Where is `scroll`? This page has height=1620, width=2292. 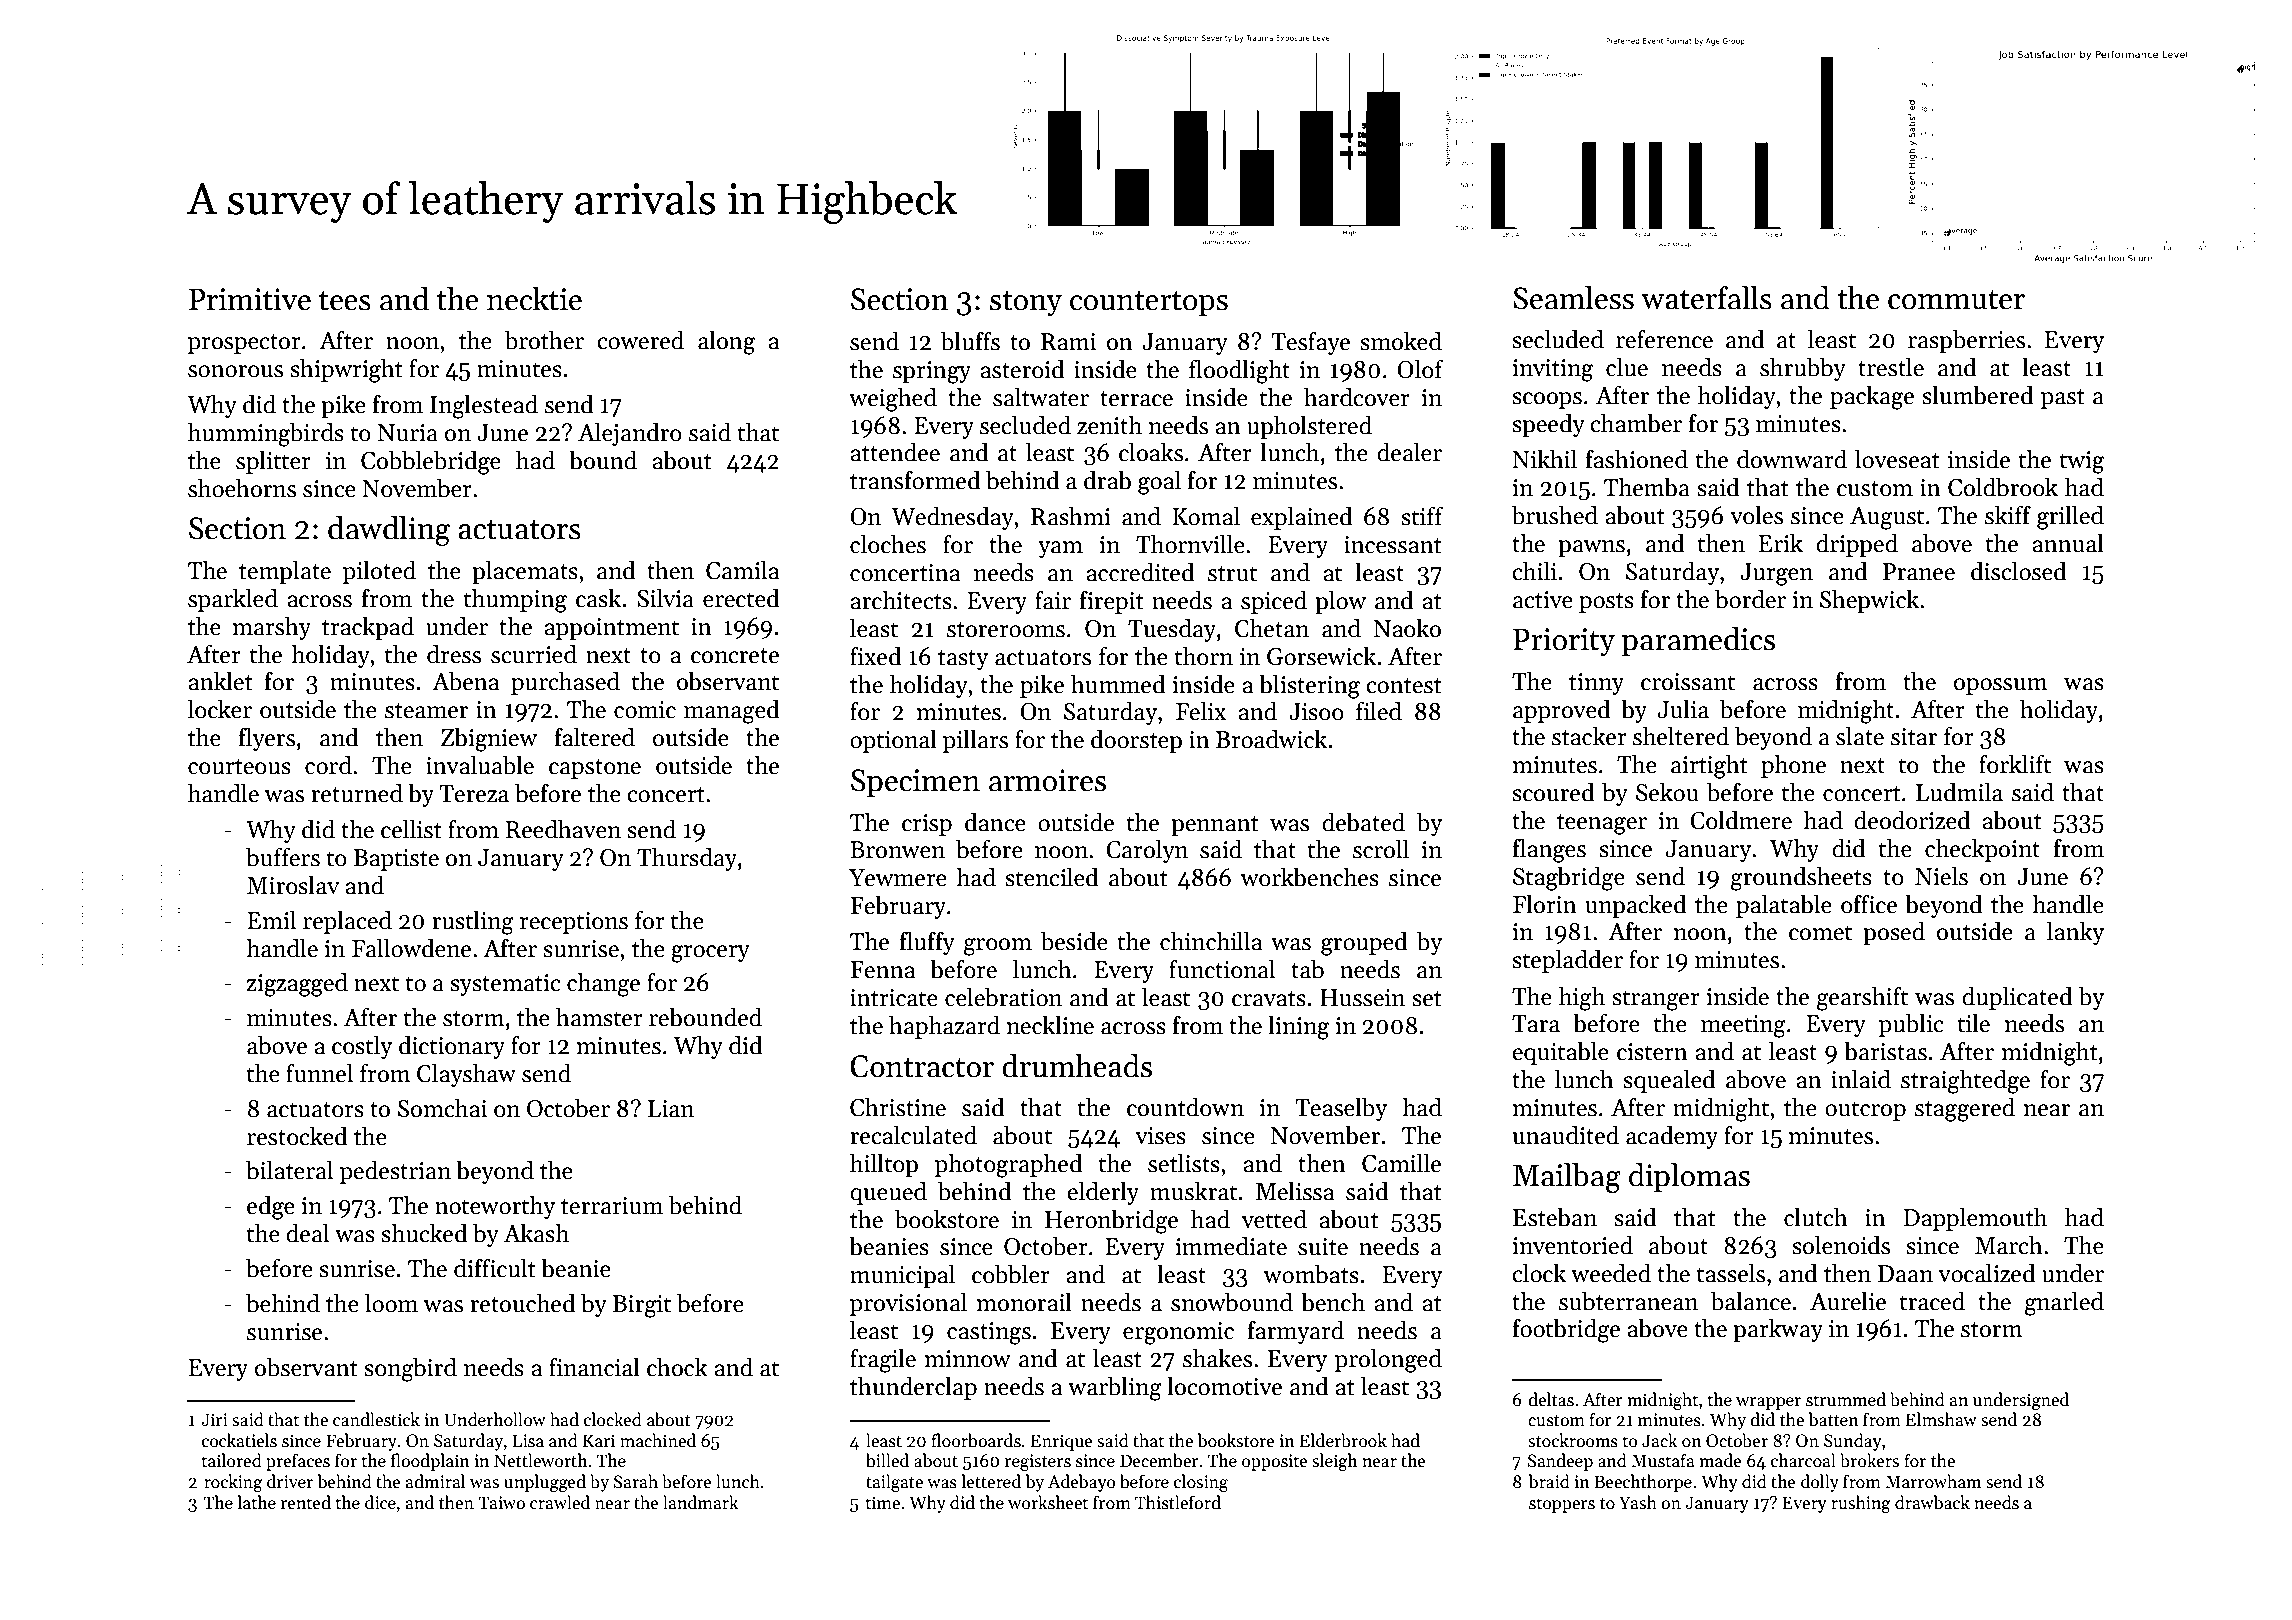
scroll is located at coordinates (1381, 849).
